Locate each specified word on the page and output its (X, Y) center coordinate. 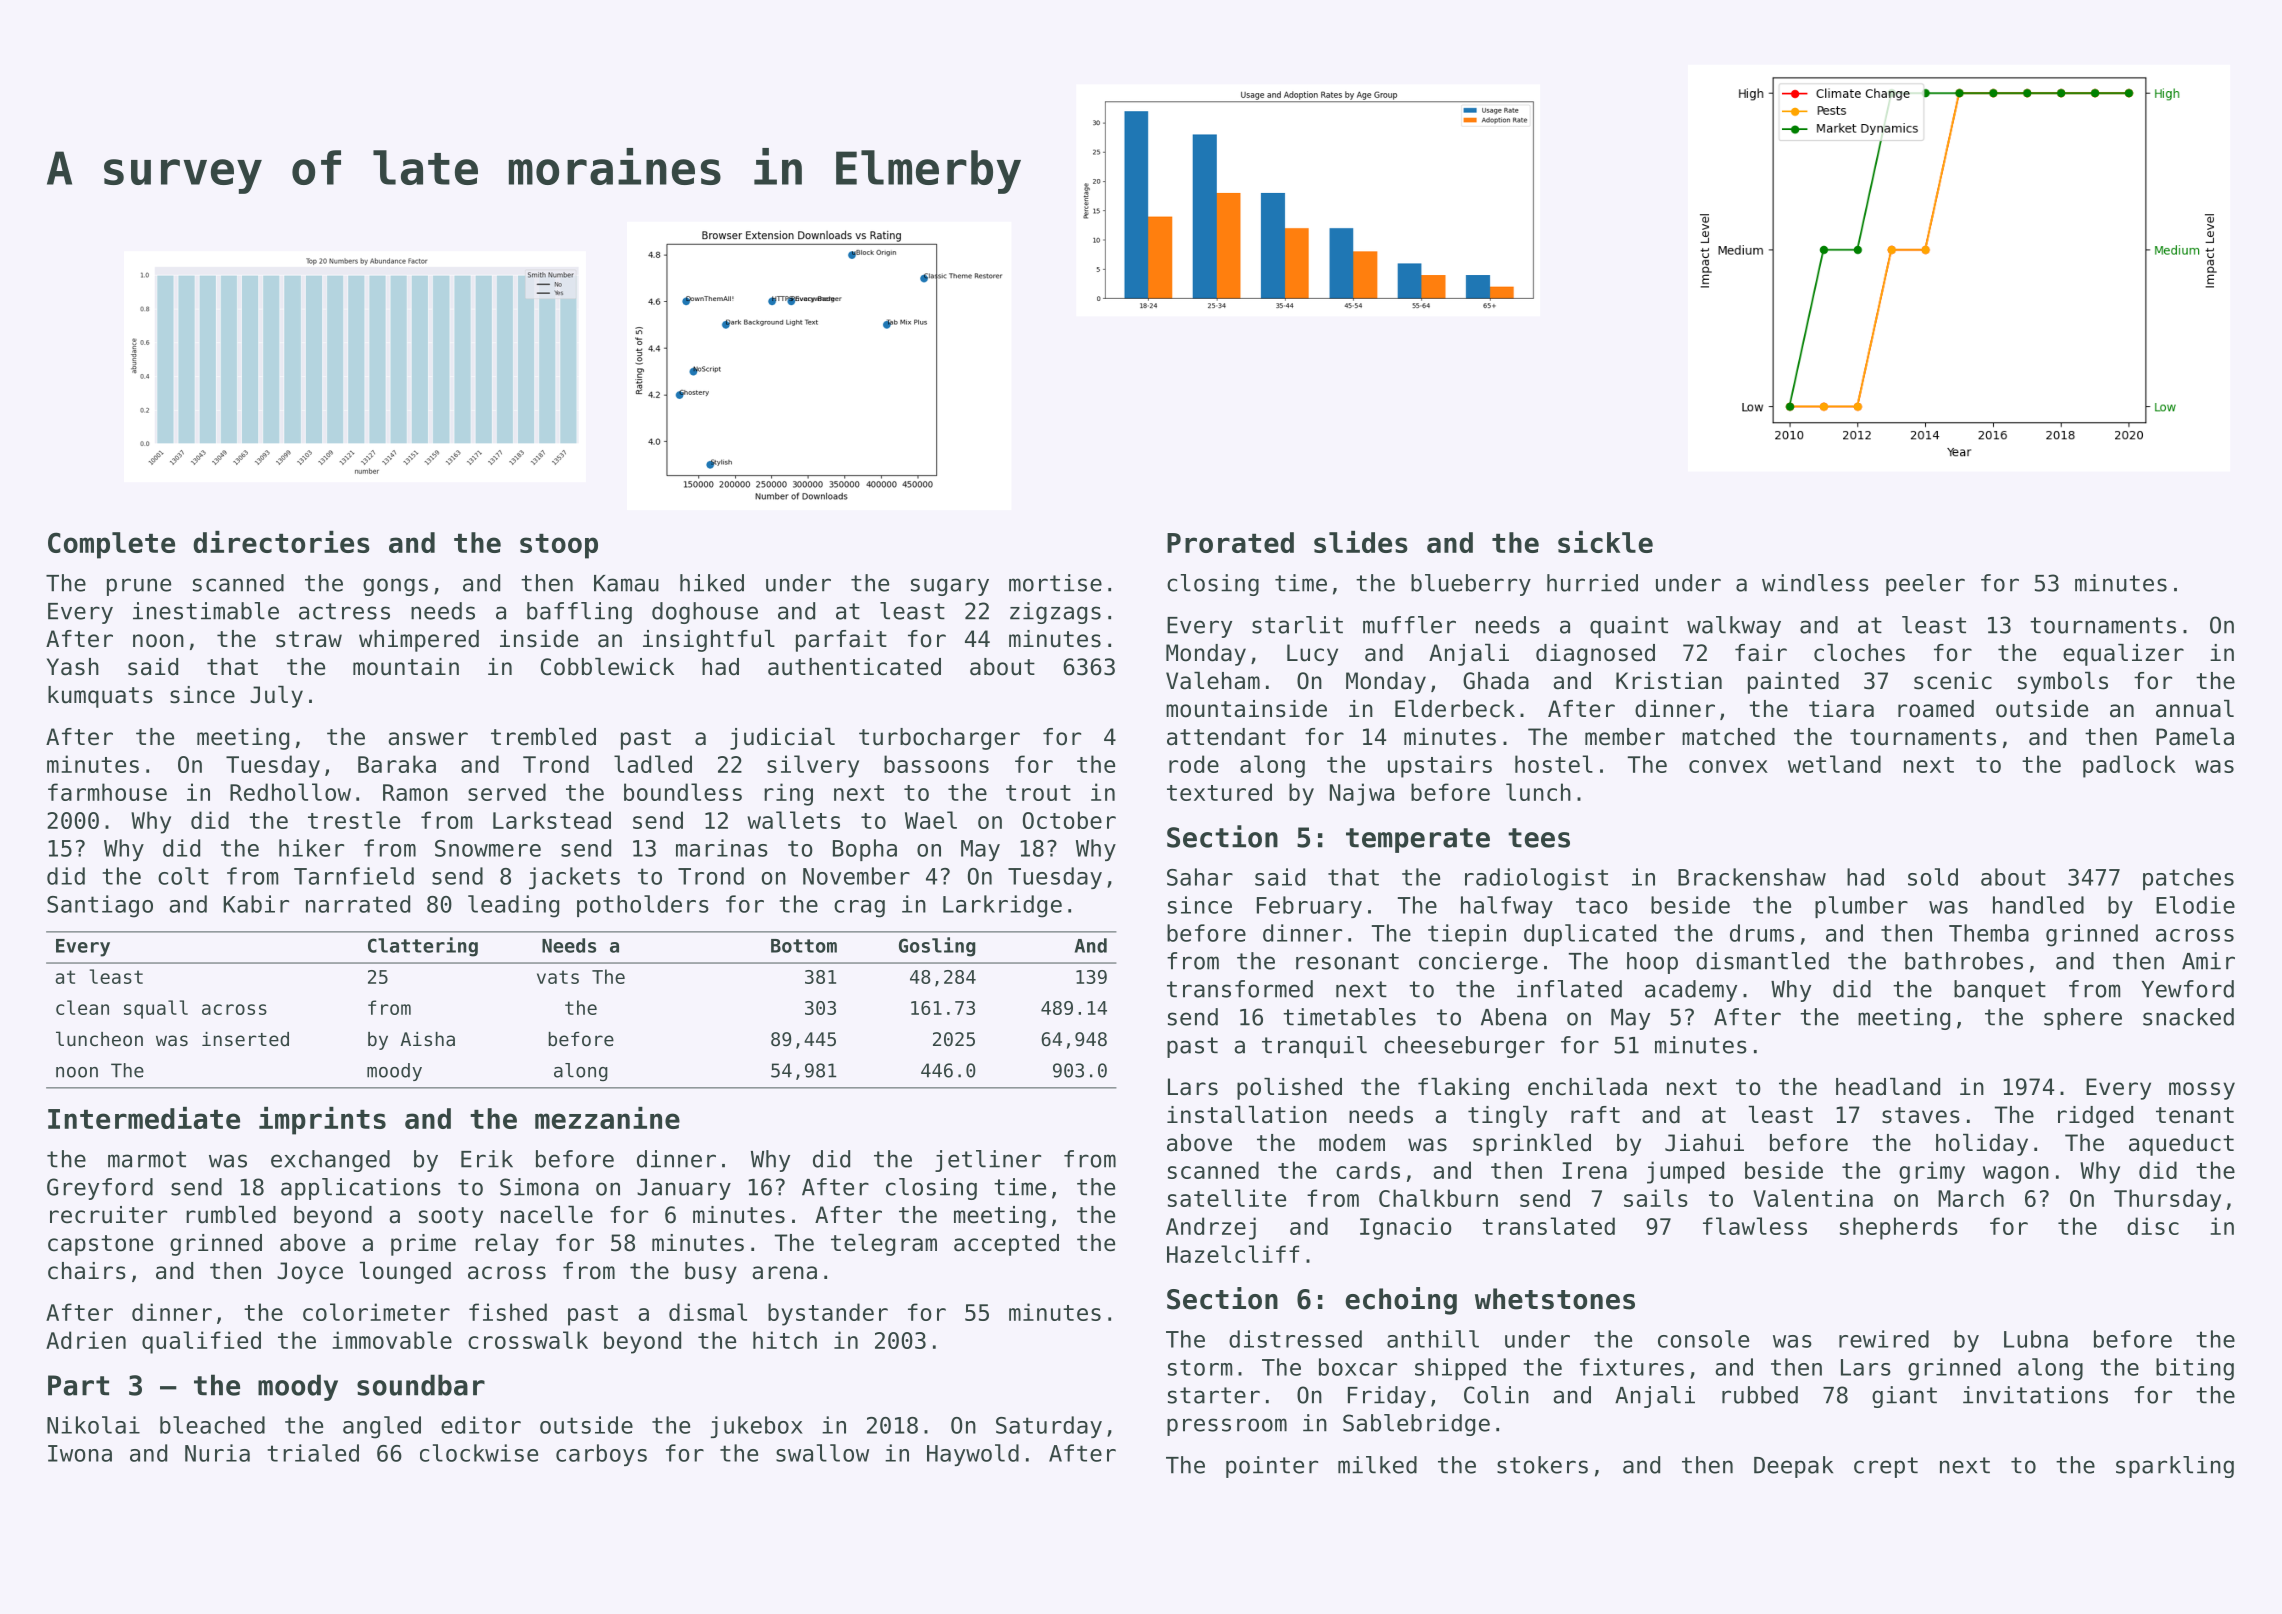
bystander (828, 1314)
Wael (931, 820)
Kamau (626, 583)
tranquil (1314, 1047)
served (507, 792)
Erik (487, 1159)
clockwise (479, 1453)
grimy (1932, 1172)
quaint (1629, 627)
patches (2188, 879)
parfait (841, 641)
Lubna (2036, 1339)
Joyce (310, 1273)
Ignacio (1406, 1228)
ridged (2095, 1117)
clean (82, 1007)
